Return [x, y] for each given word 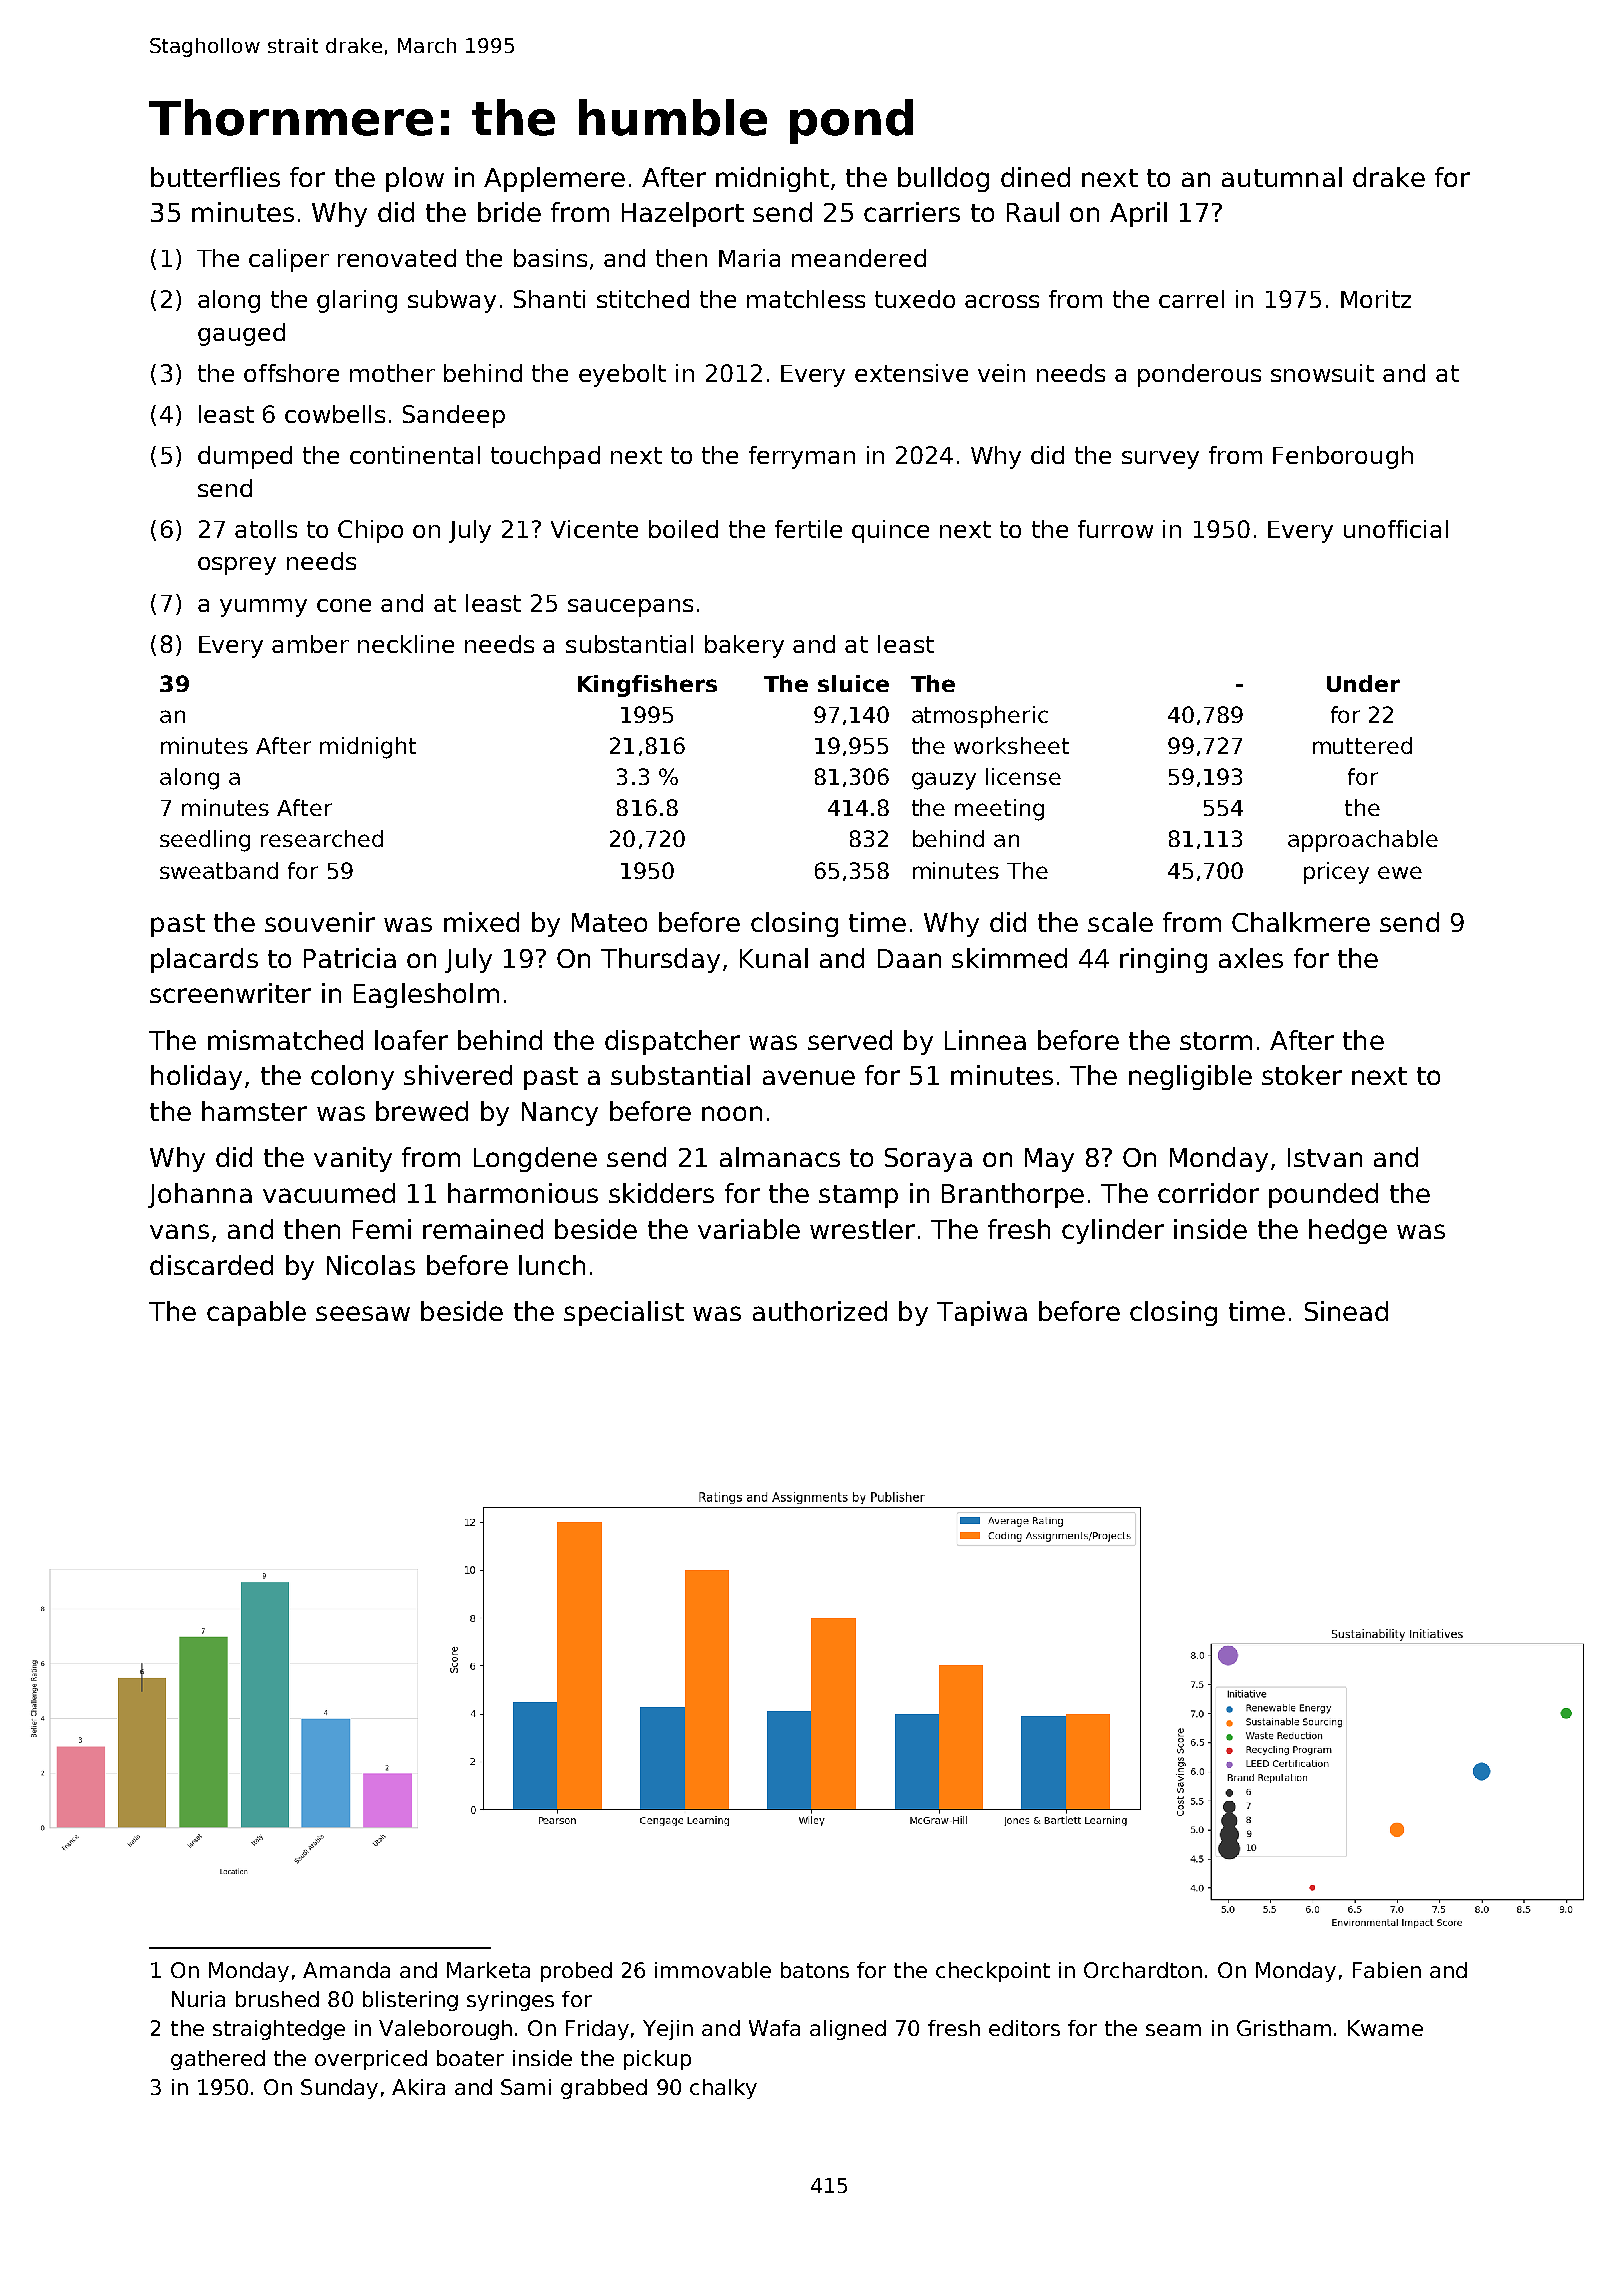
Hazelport [683, 214]
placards [204, 960]
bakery [744, 646]
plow [415, 179]
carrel [1191, 299]
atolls [266, 529]
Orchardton [1143, 1970]
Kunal [774, 958]
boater [470, 2058]
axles [1251, 958]
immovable [713, 1970]
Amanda [346, 1970]
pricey [1336, 873]
